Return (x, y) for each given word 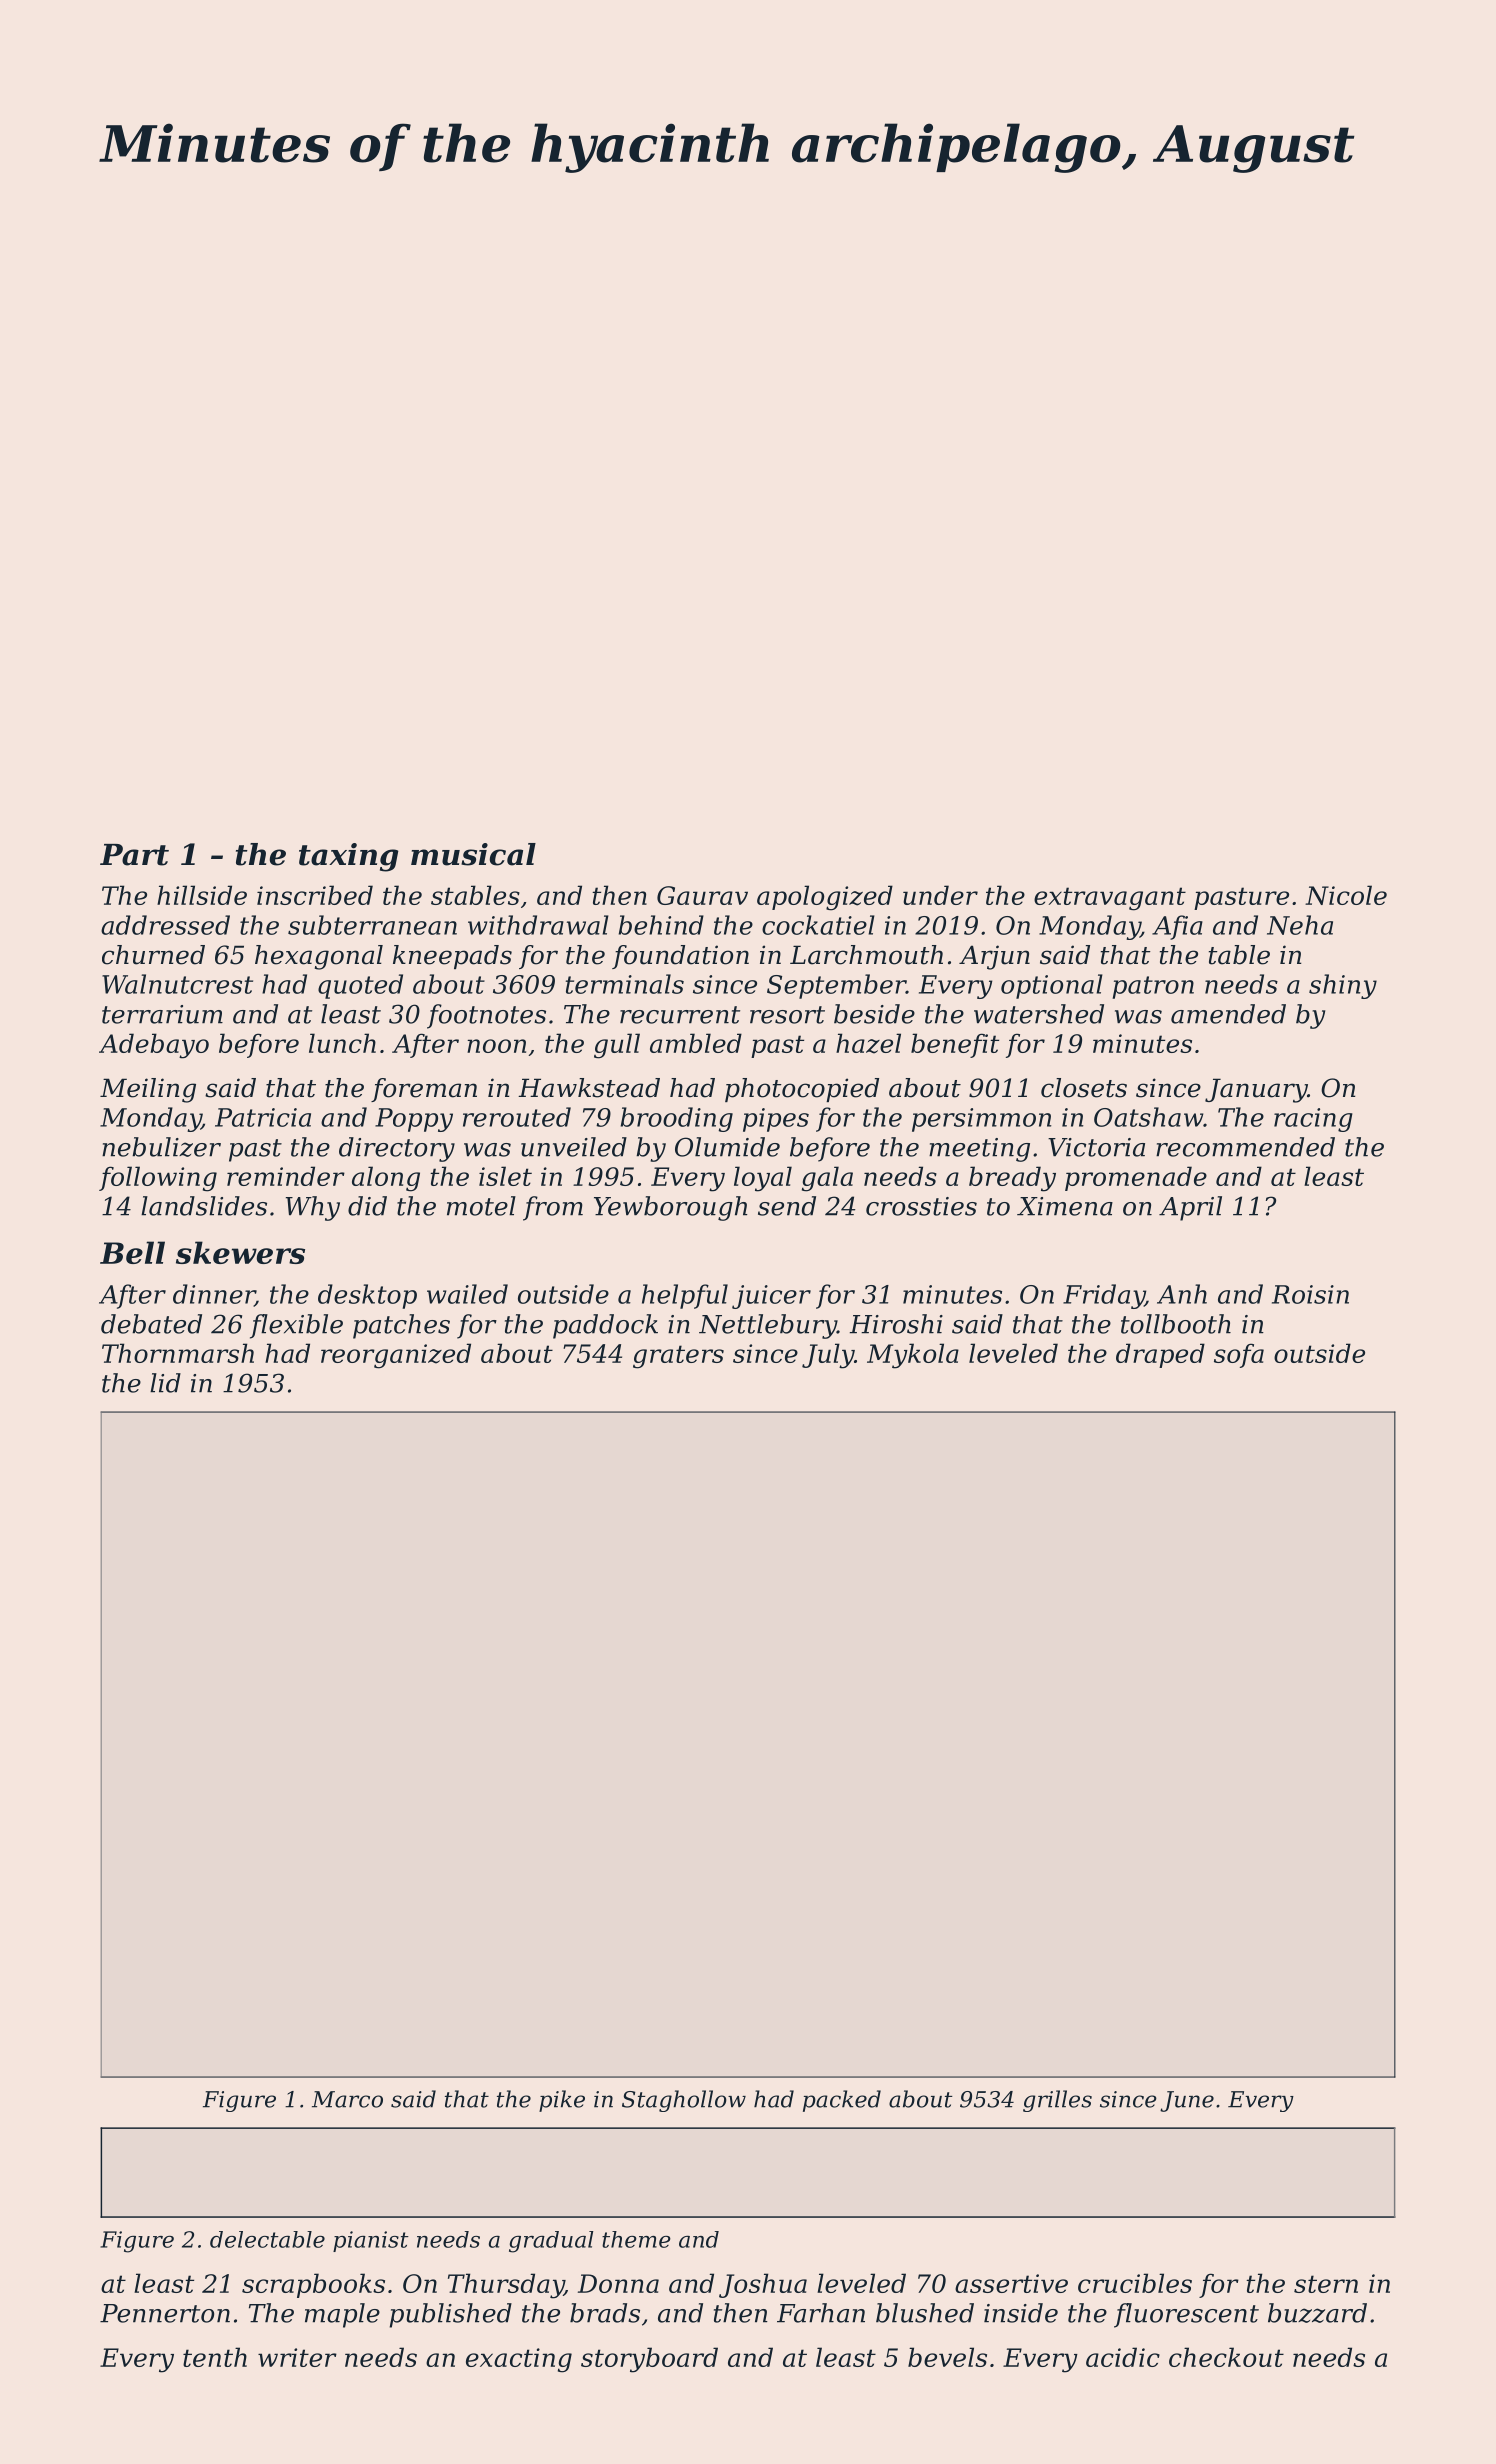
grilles (1057, 2101)
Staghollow (684, 2101)
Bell (132, 1252)
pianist (371, 2241)
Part (134, 855)
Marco (347, 2099)
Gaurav (702, 895)
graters (678, 1357)
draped (1160, 1355)
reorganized (396, 1356)
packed (842, 2101)
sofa (1239, 1355)
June (1187, 2101)
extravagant (1110, 899)
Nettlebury (768, 1326)
